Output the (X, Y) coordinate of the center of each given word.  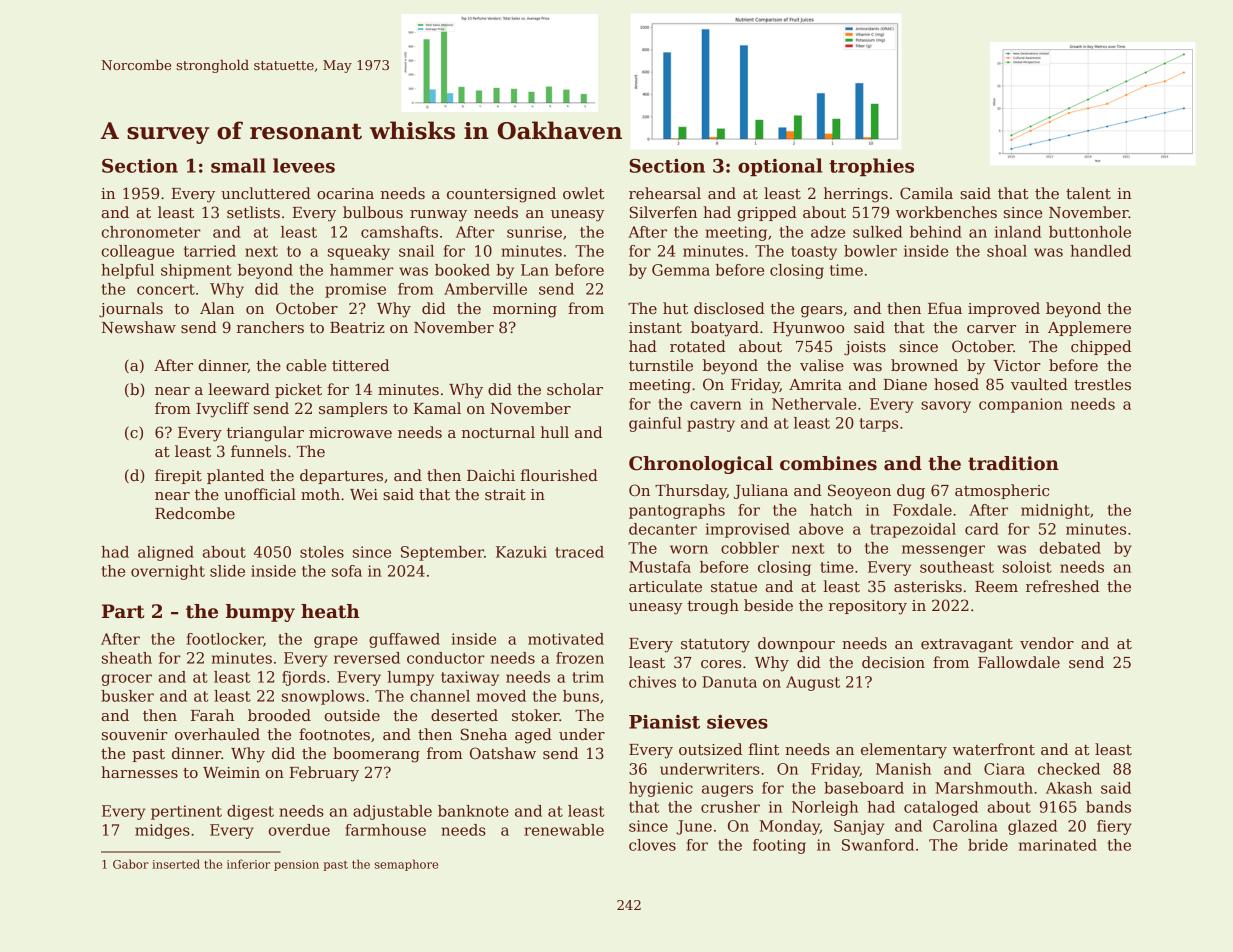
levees (304, 165)
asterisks (928, 586)
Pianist (664, 722)
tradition (1013, 463)
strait (505, 494)
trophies (871, 167)
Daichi (491, 475)
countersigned (501, 195)
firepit (178, 476)
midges (162, 831)
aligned (166, 553)
